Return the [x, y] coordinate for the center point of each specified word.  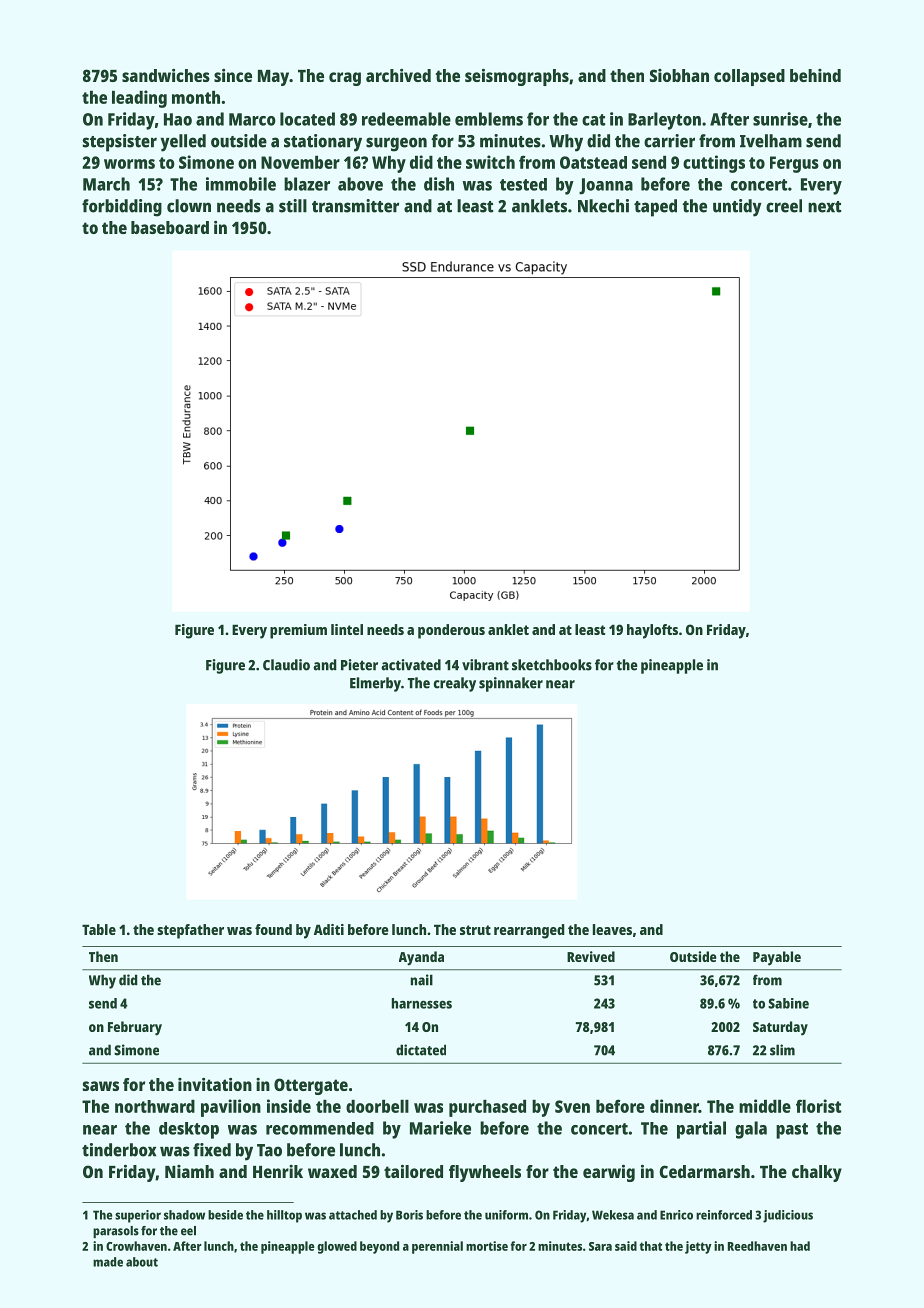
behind [815, 75]
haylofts [652, 631]
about [142, 1262]
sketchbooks [552, 665]
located [307, 119]
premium [298, 631]
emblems [489, 119]
